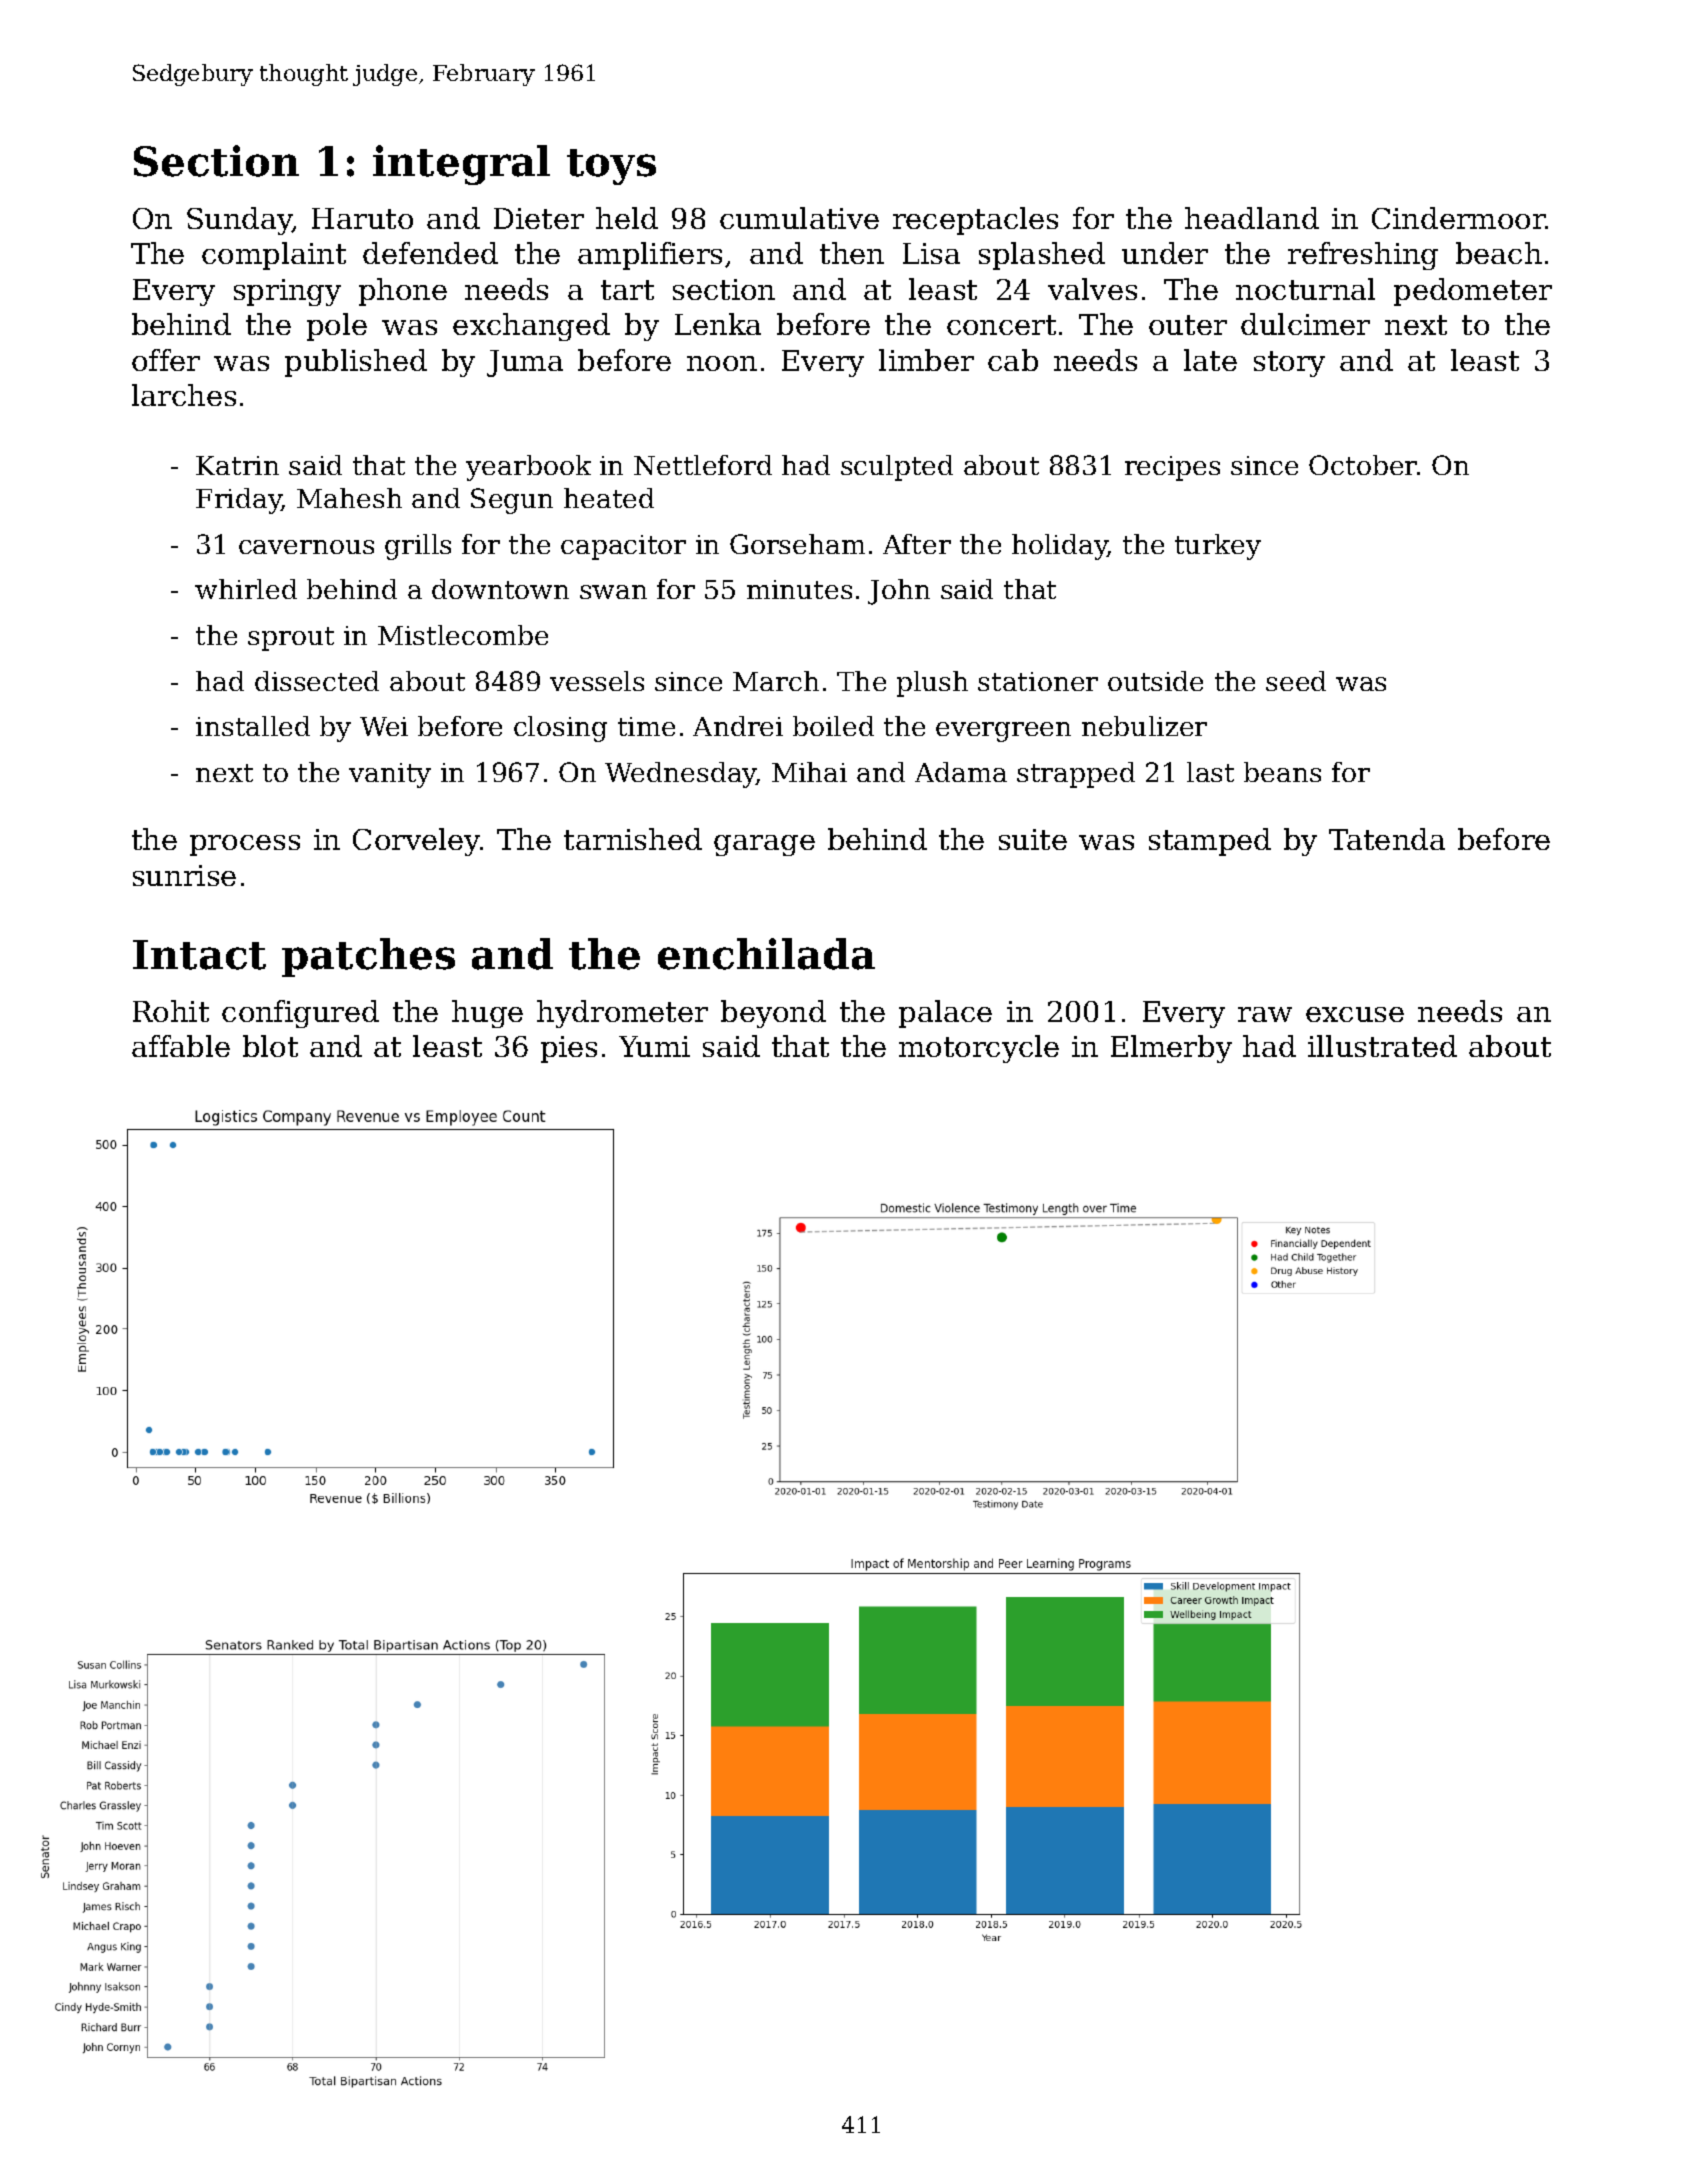 The image size is (1683, 2178). What do you see at coordinates (291, 639) in the screenshot?
I see `sprout` at bounding box center [291, 639].
